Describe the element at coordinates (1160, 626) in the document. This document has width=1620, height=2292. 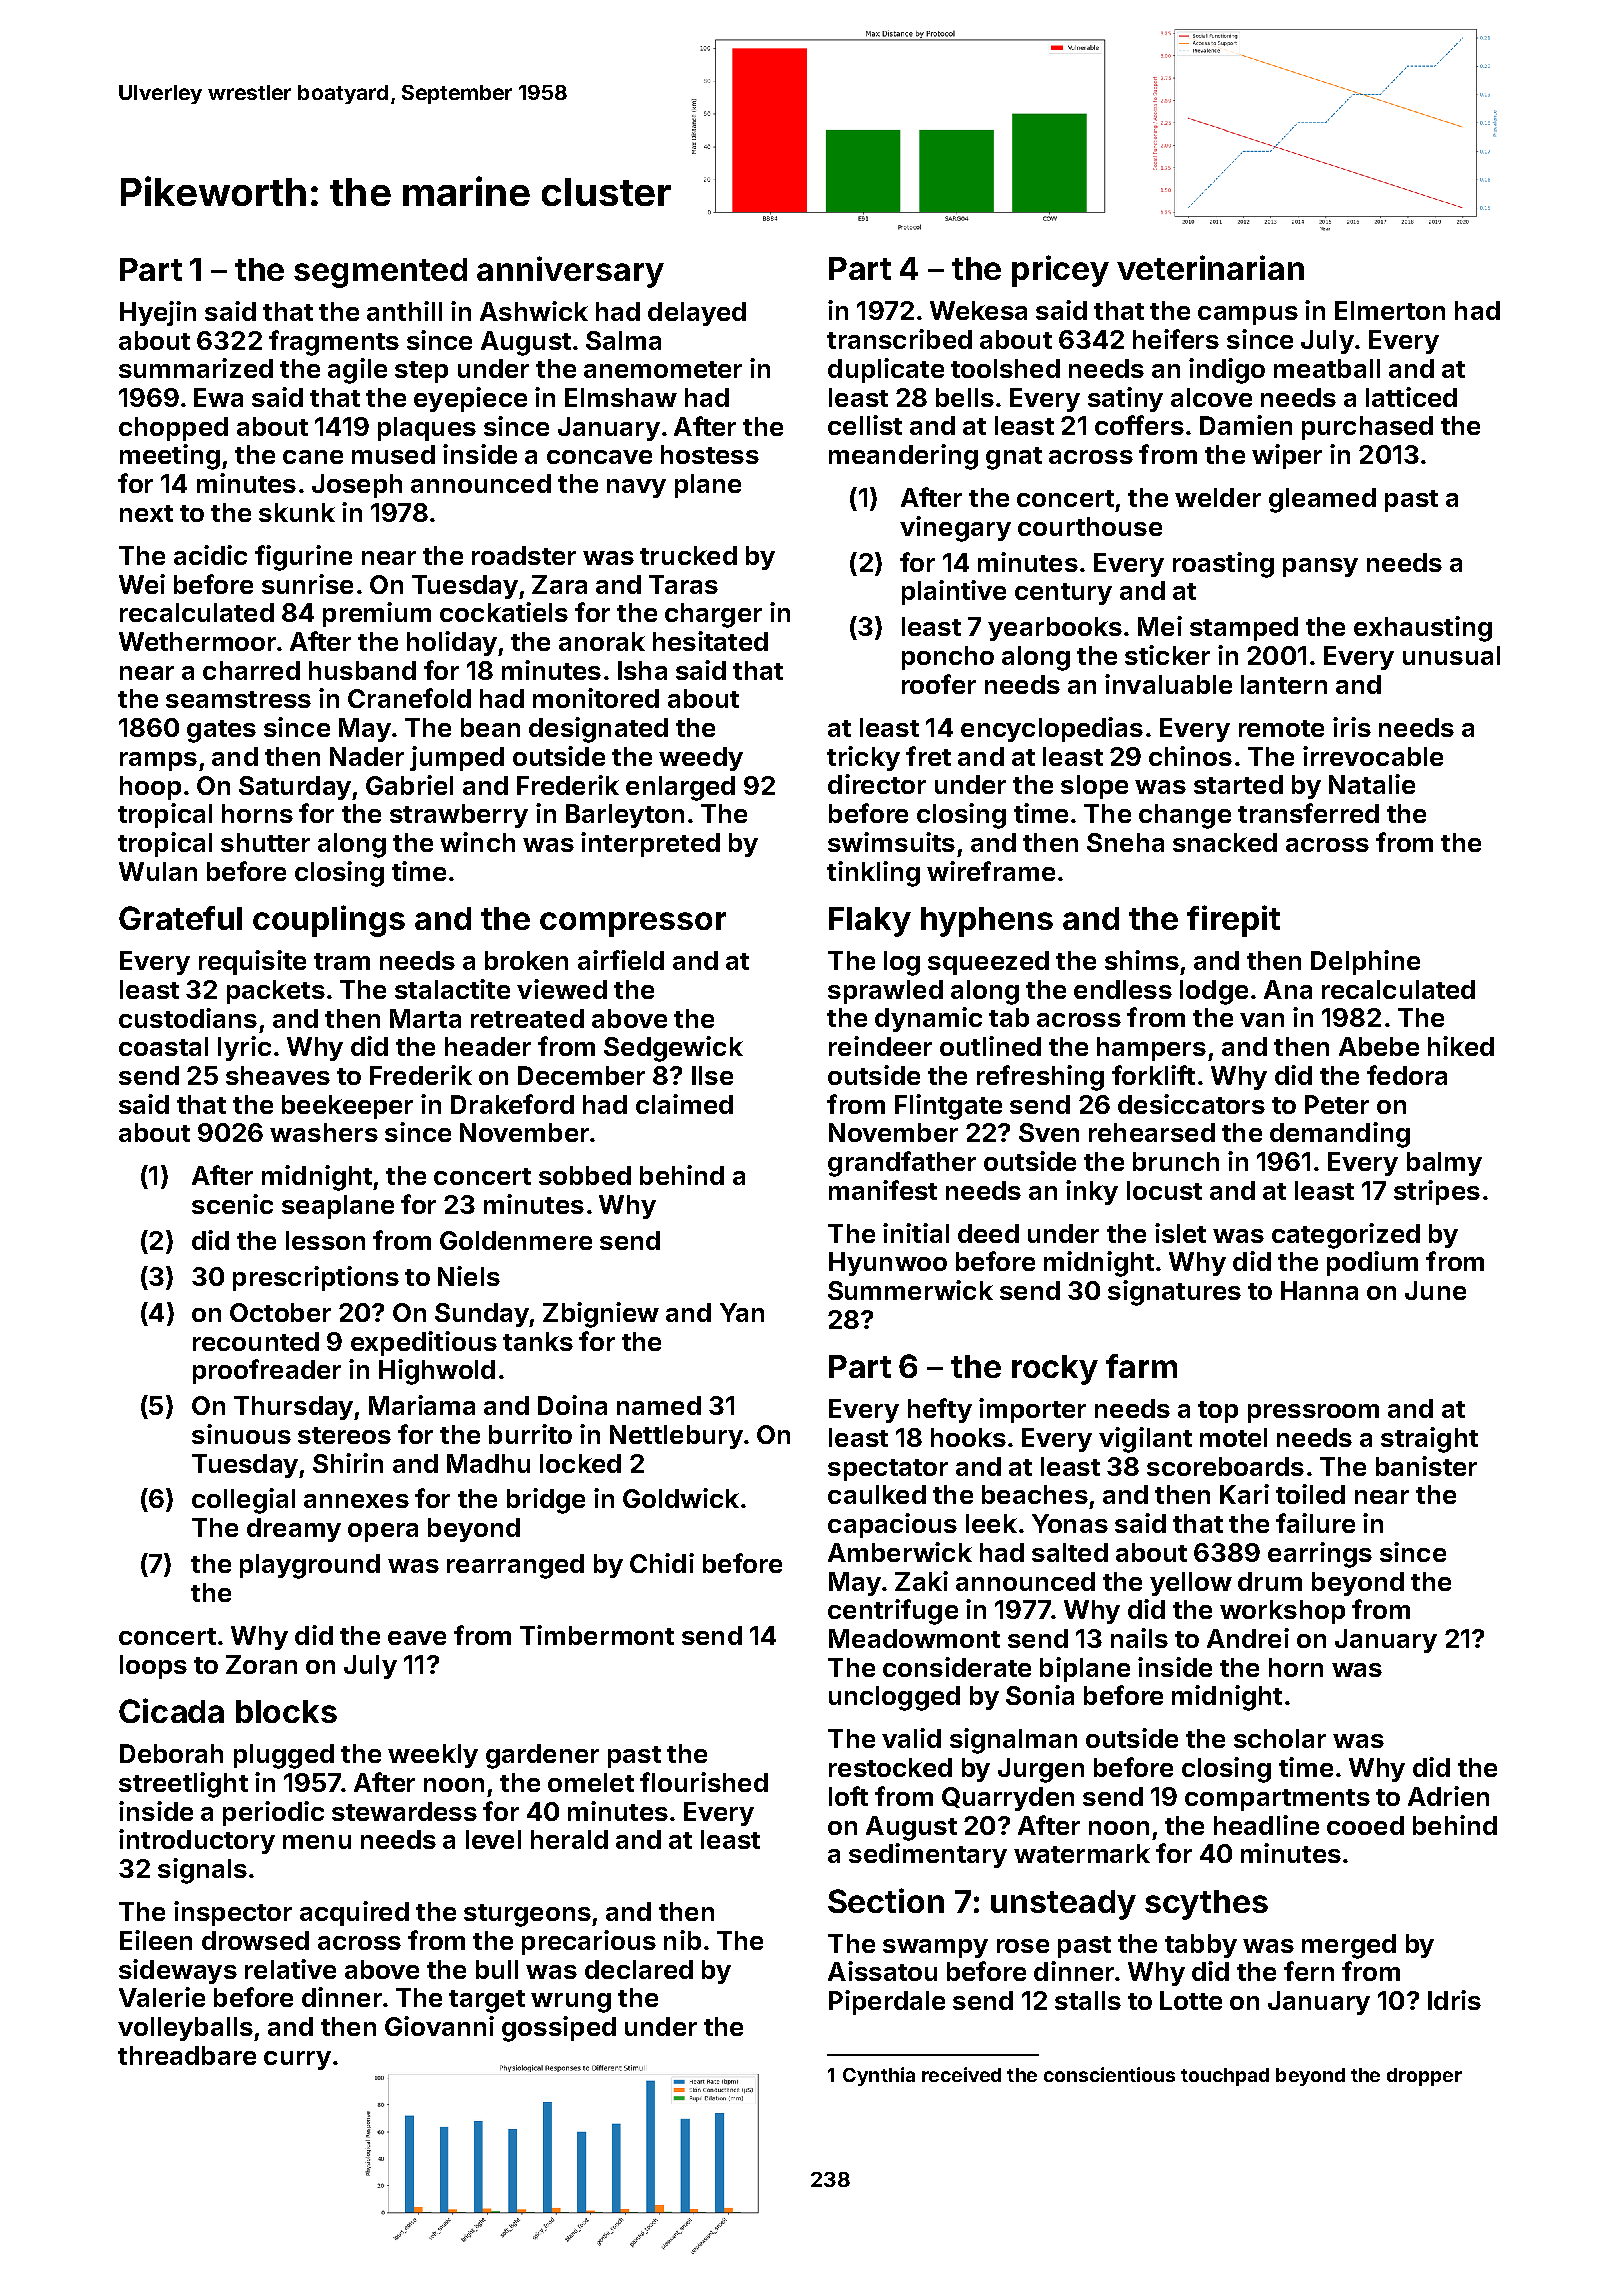
I see `Mei` at that location.
